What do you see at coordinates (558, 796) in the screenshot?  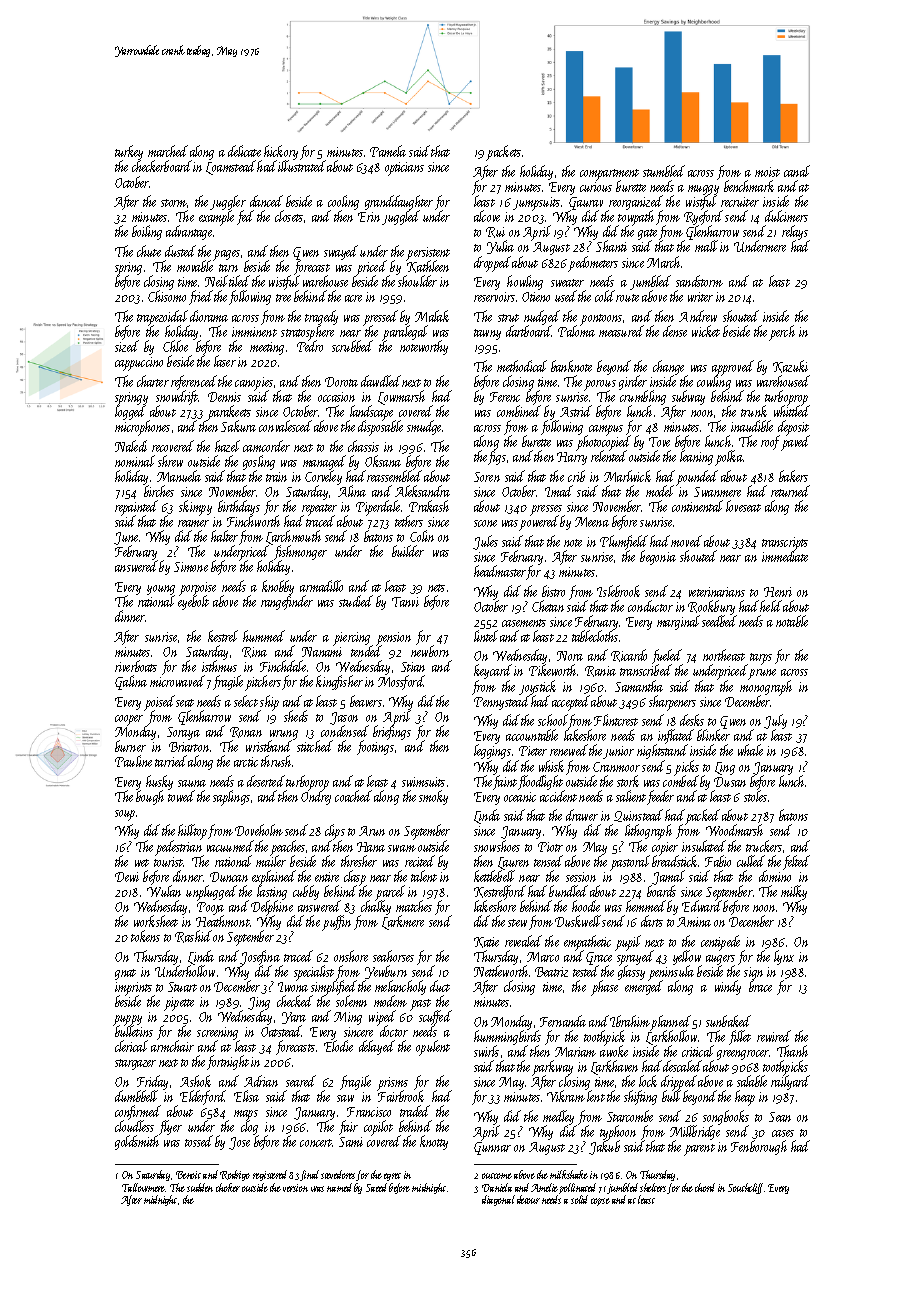 I see `accident` at bounding box center [558, 796].
